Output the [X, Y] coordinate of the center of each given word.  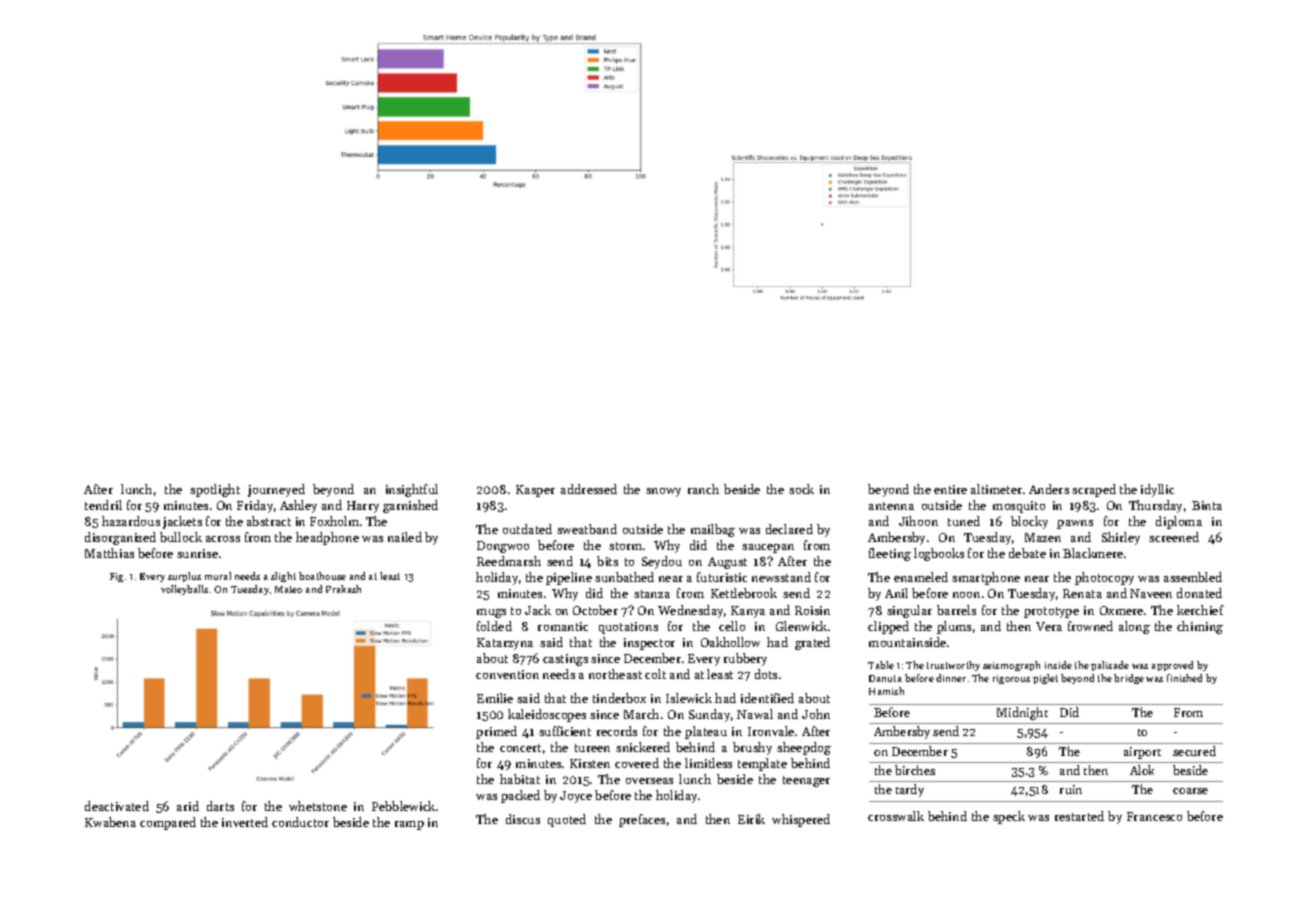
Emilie [495, 698]
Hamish [886, 691]
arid [188, 806]
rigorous [1011, 679]
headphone [327, 538]
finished [1184, 678]
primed [496, 732]
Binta [1207, 505]
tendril [103, 505]
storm [625, 546]
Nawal [755, 714]
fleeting [890, 554]
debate [1027, 553]
